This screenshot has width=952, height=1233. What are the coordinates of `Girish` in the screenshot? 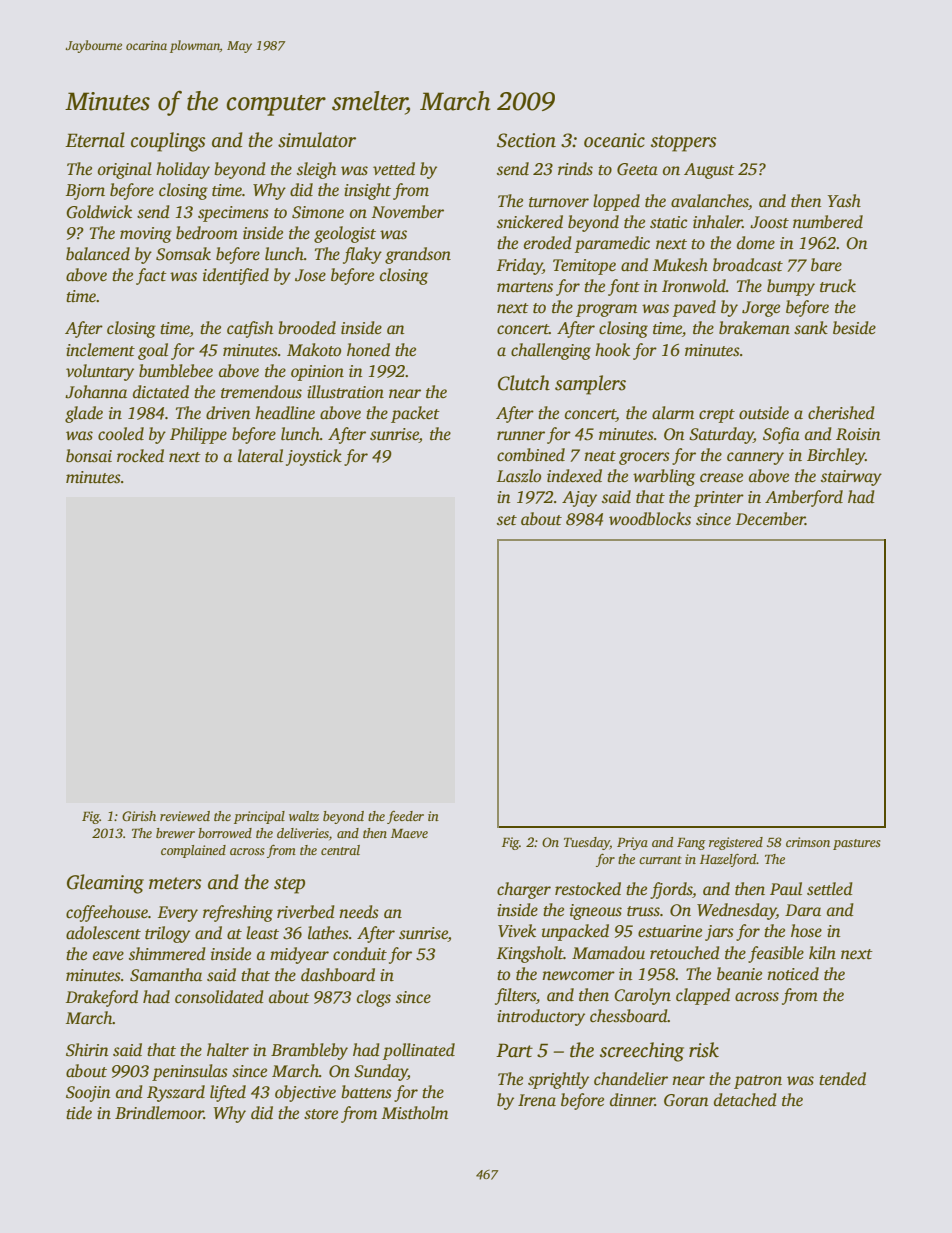 It's located at (139, 816).
